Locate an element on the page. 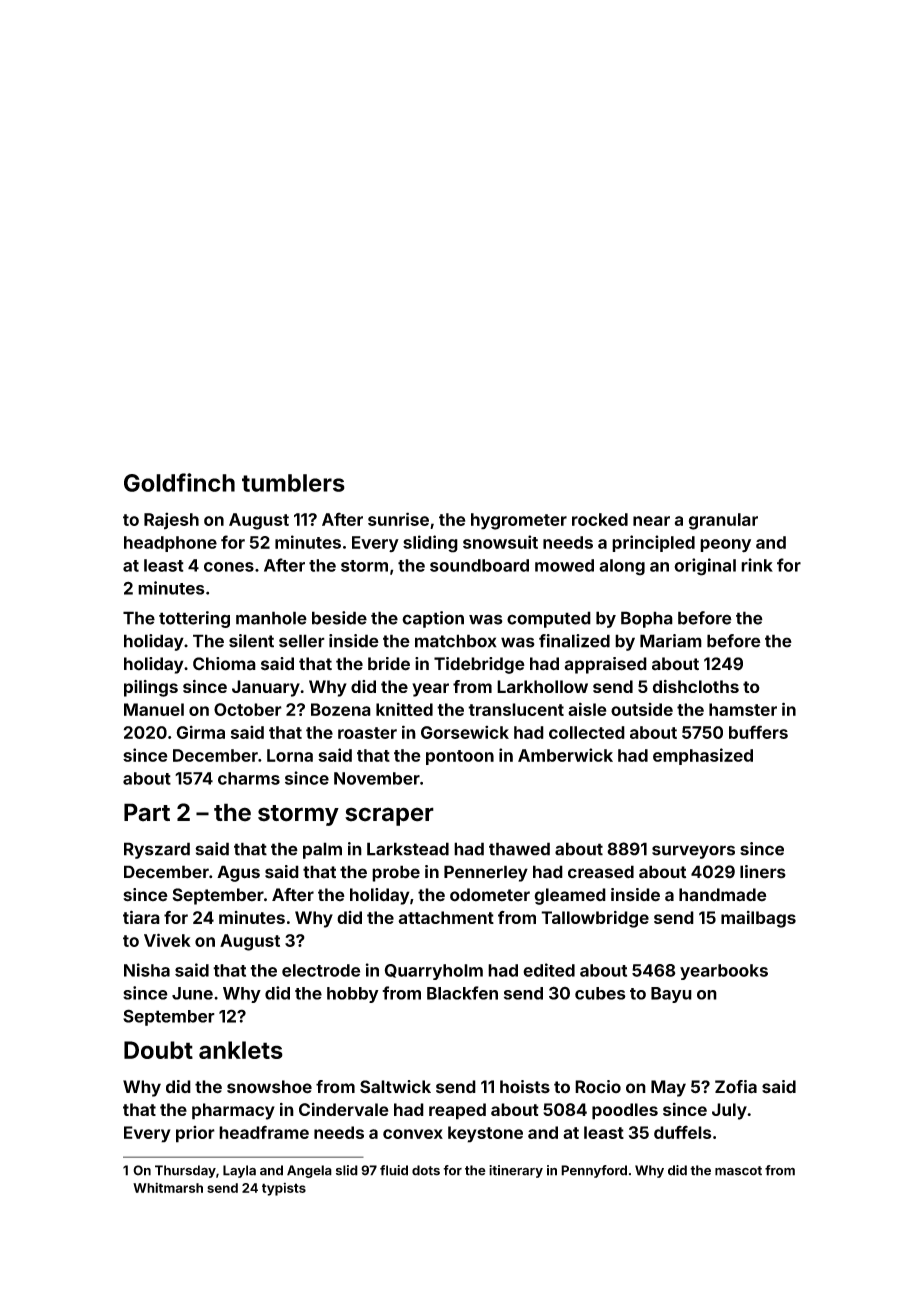  seller is located at coordinates (302, 641).
